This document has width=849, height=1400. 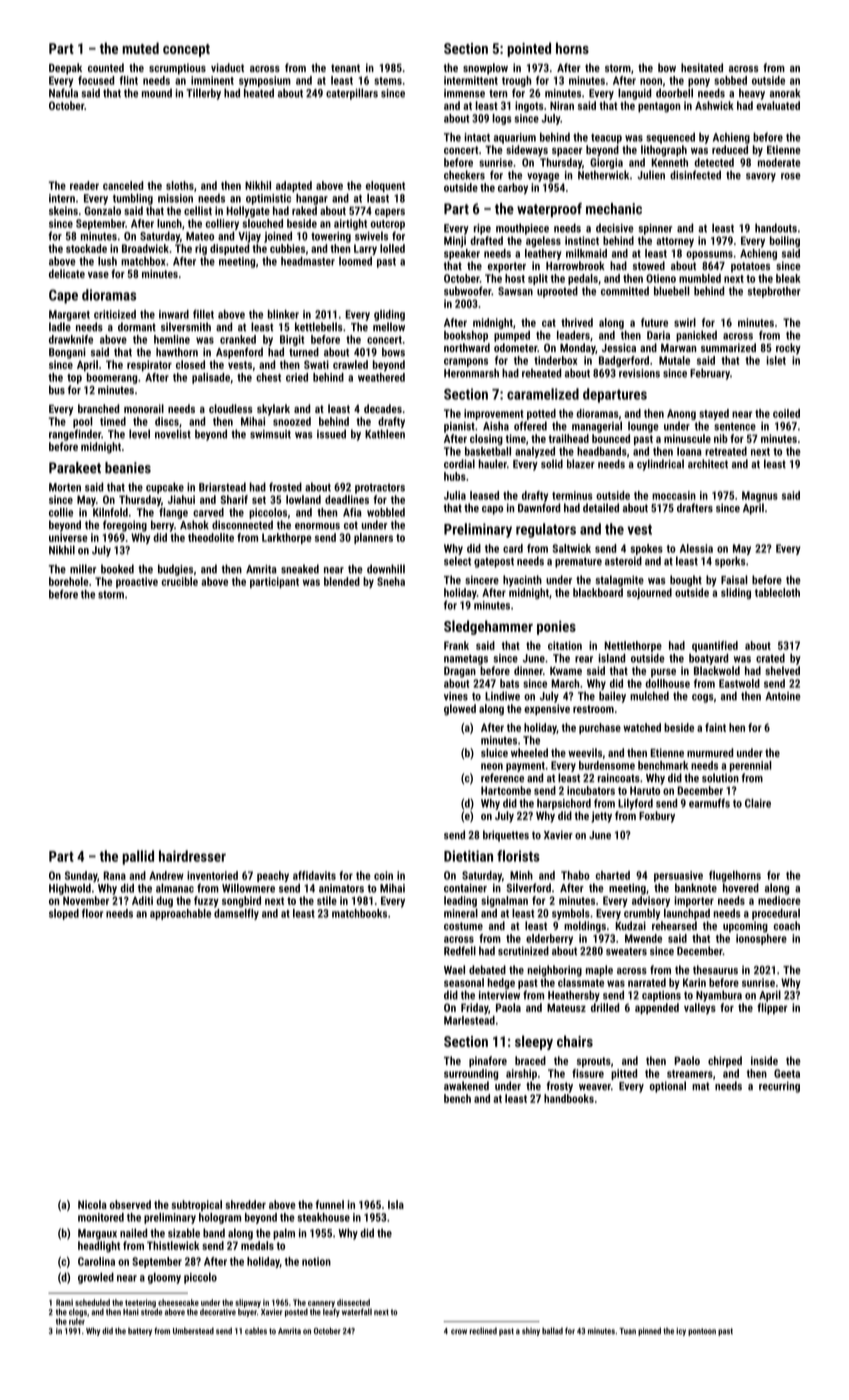 I want to click on handbooks, so click(x=569, y=1098).
